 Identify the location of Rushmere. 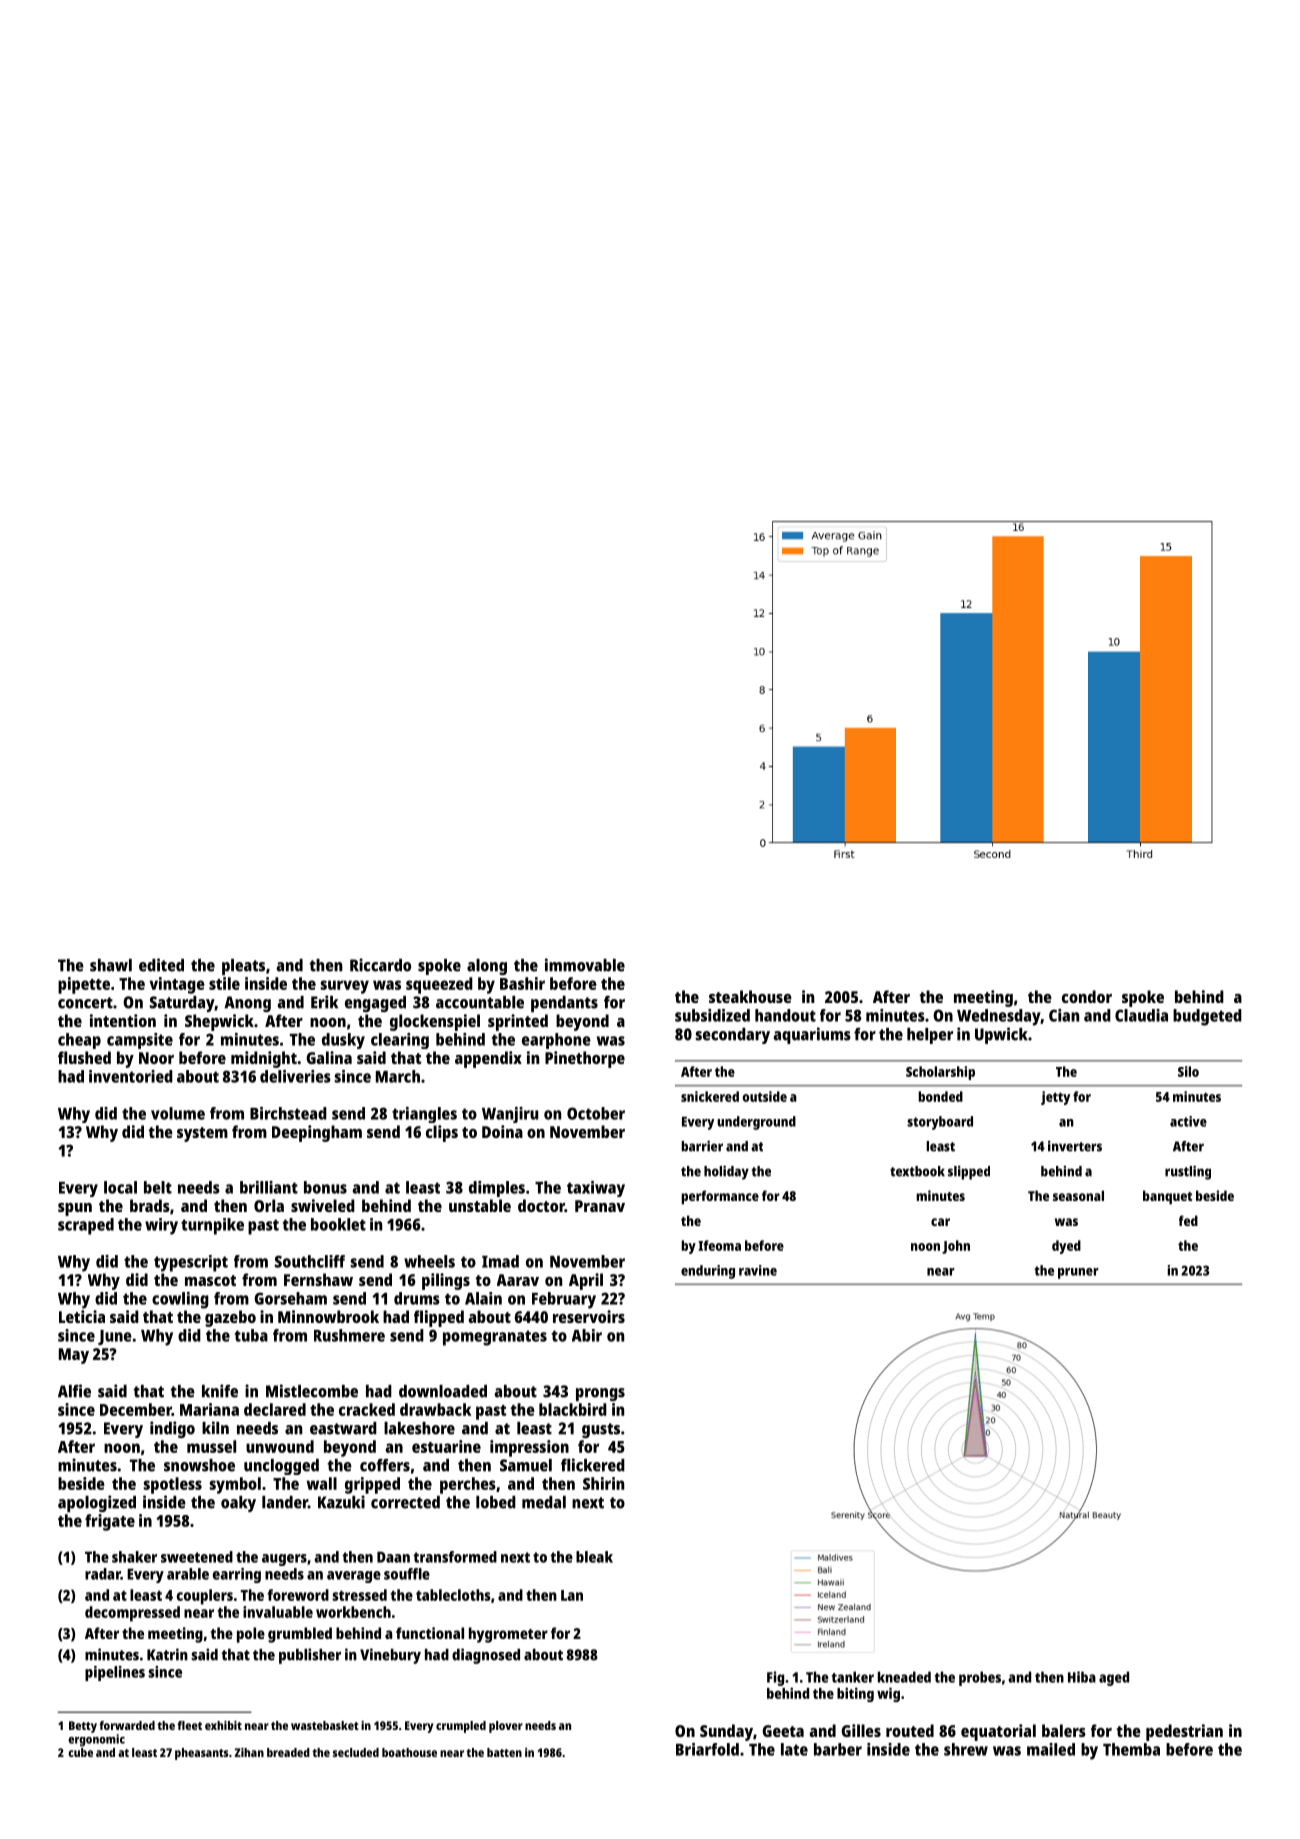
(349, 1335).
